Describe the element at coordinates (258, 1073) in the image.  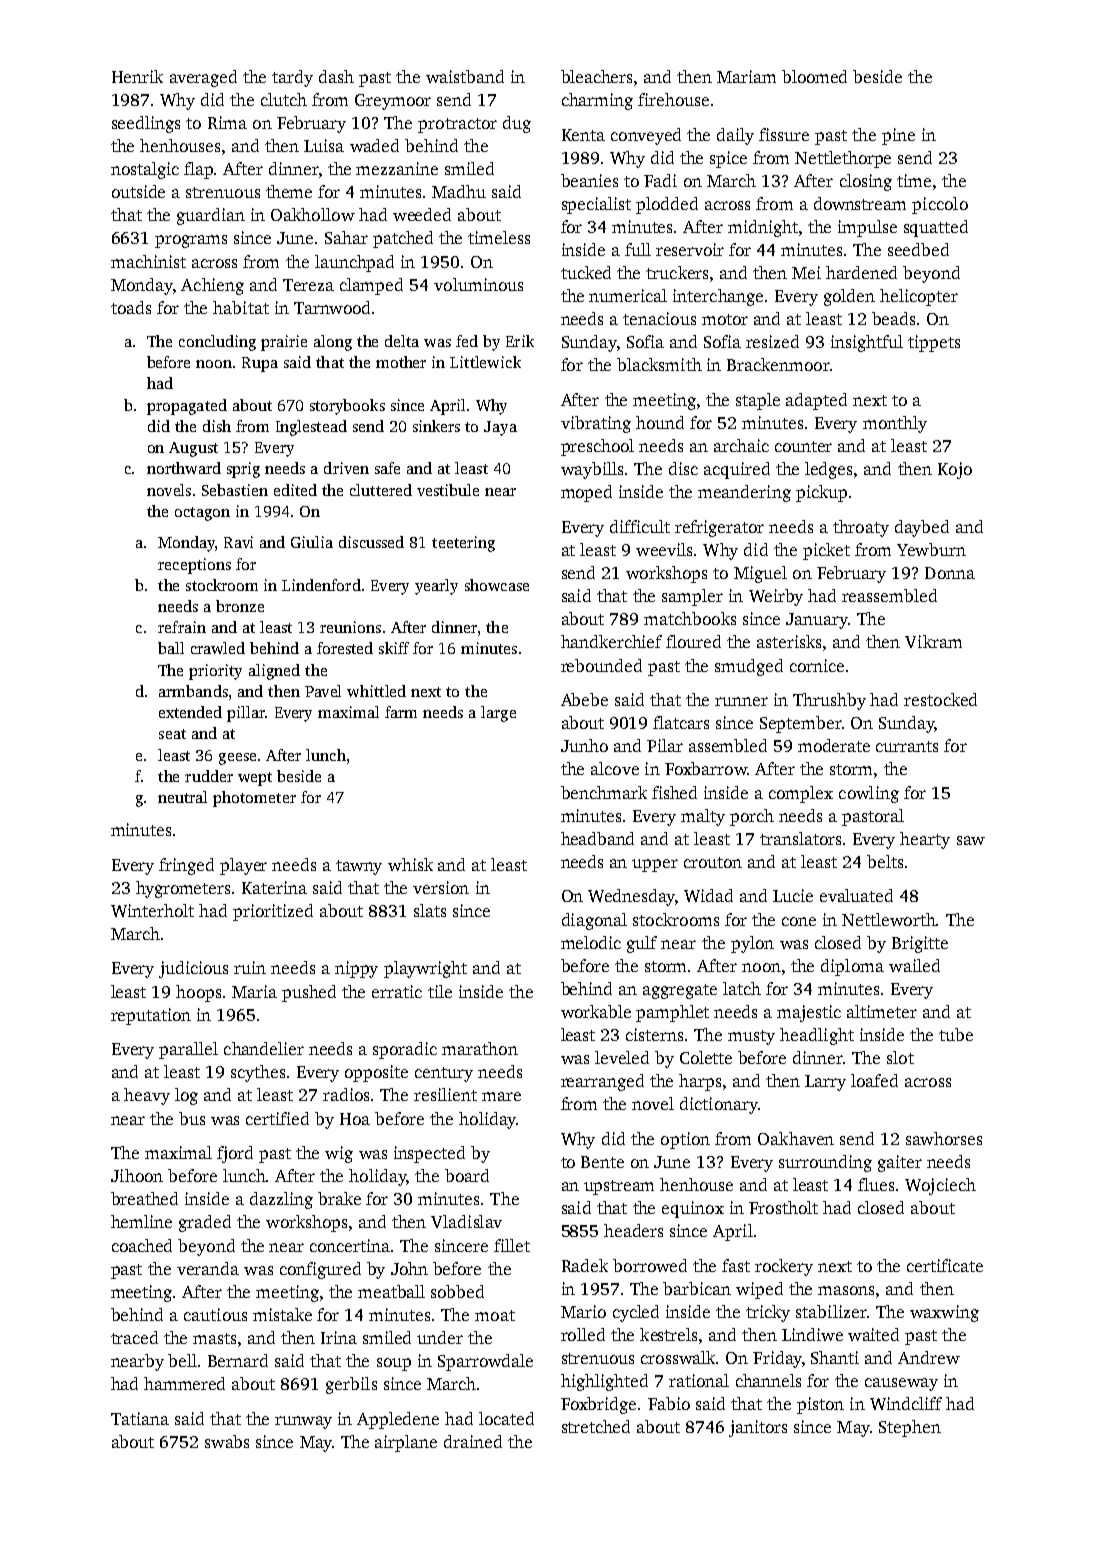
I see `scythes` at that location.
